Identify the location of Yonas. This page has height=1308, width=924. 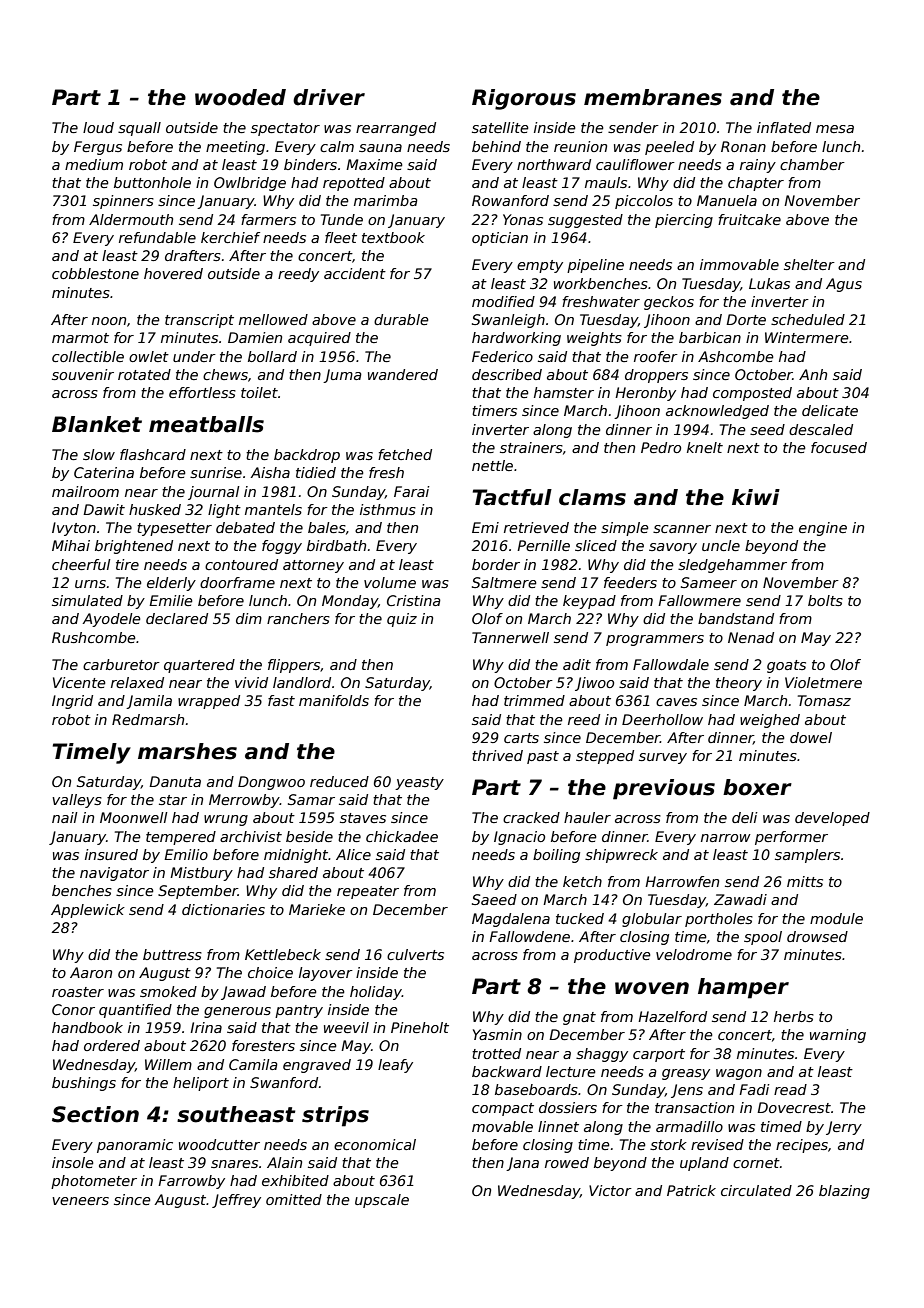
(523, 219).
